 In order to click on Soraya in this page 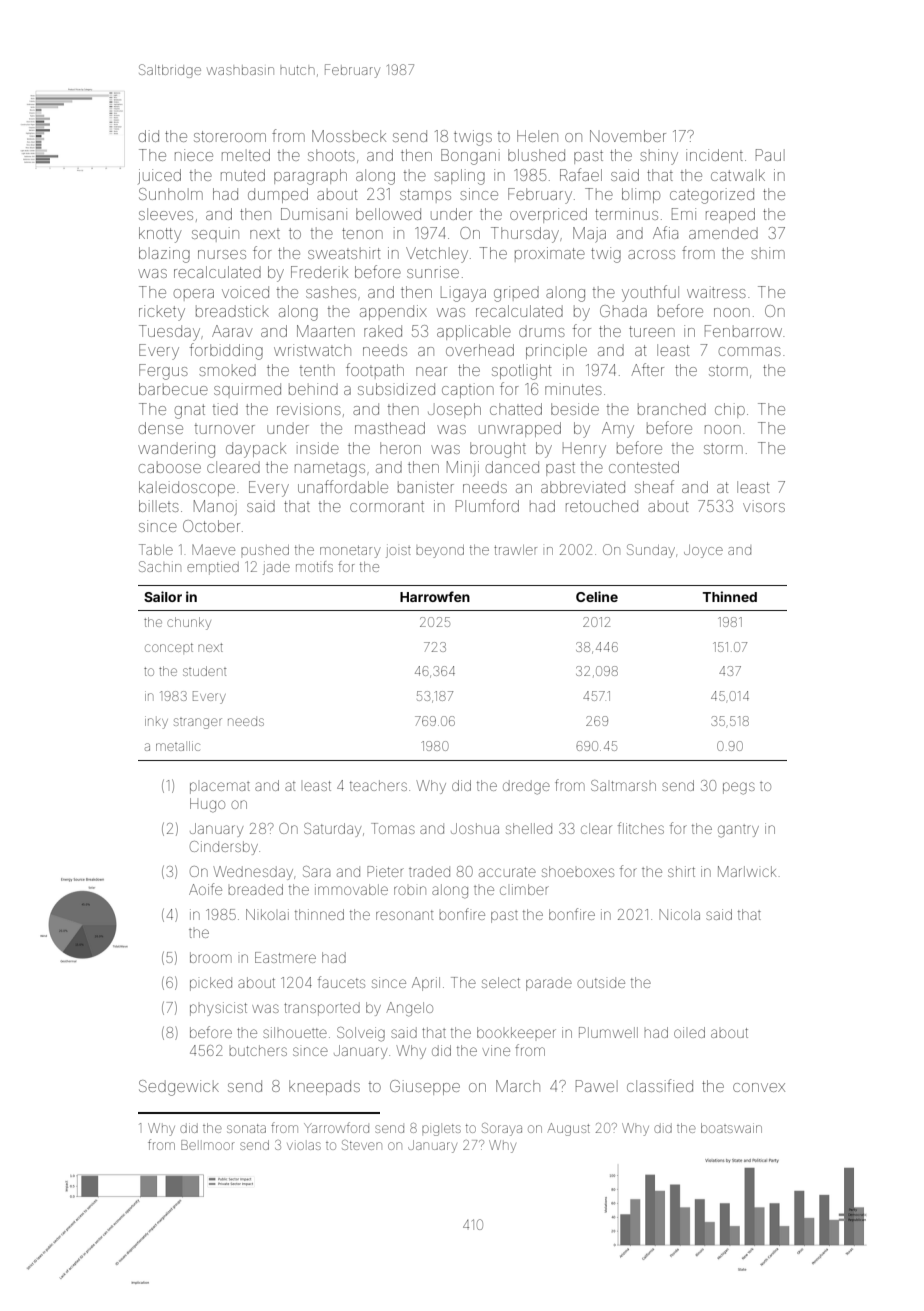, I will do `click(502, 1129)`.
